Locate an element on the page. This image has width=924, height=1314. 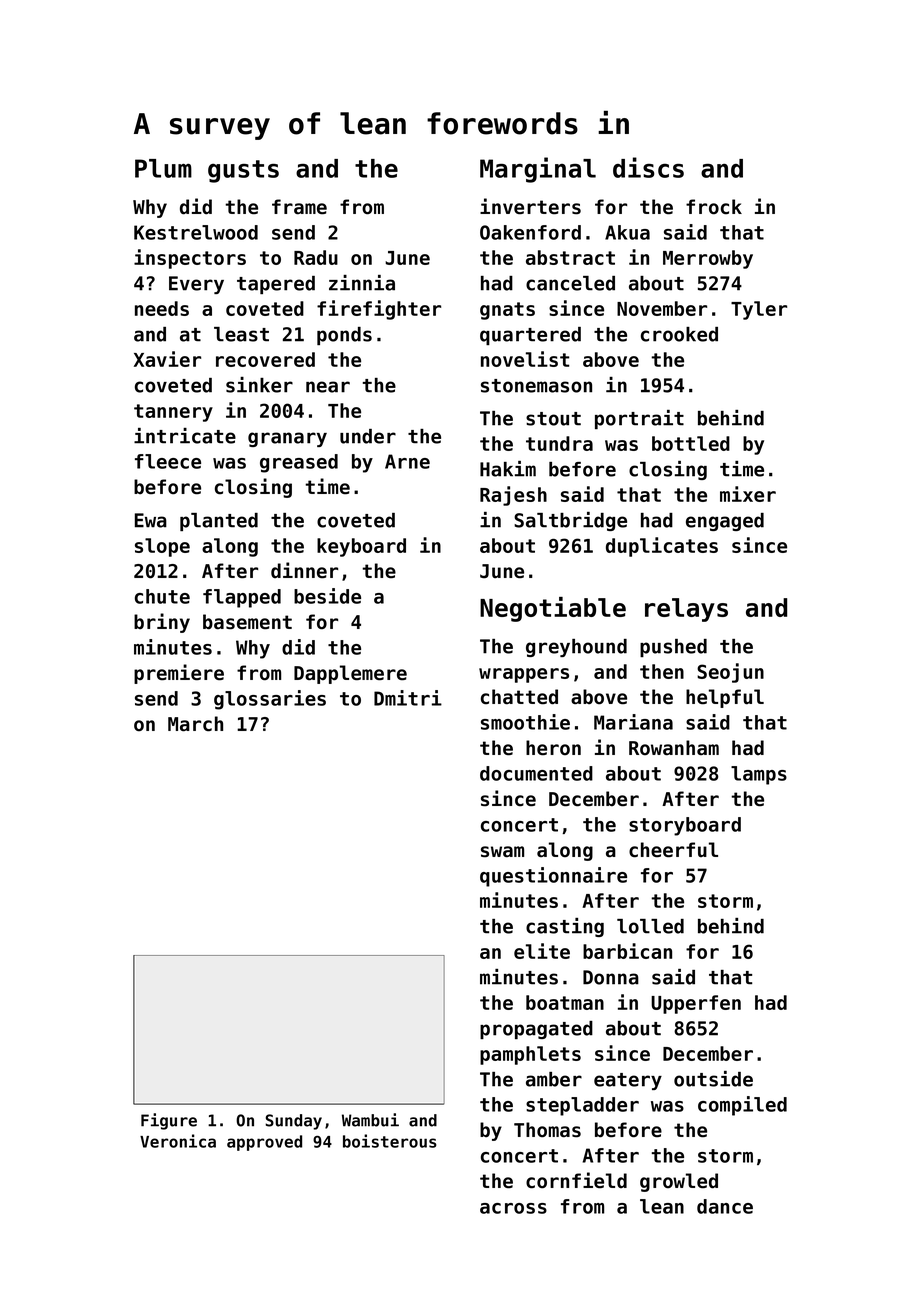
Sunday is located at coordinates (293, 1122).
